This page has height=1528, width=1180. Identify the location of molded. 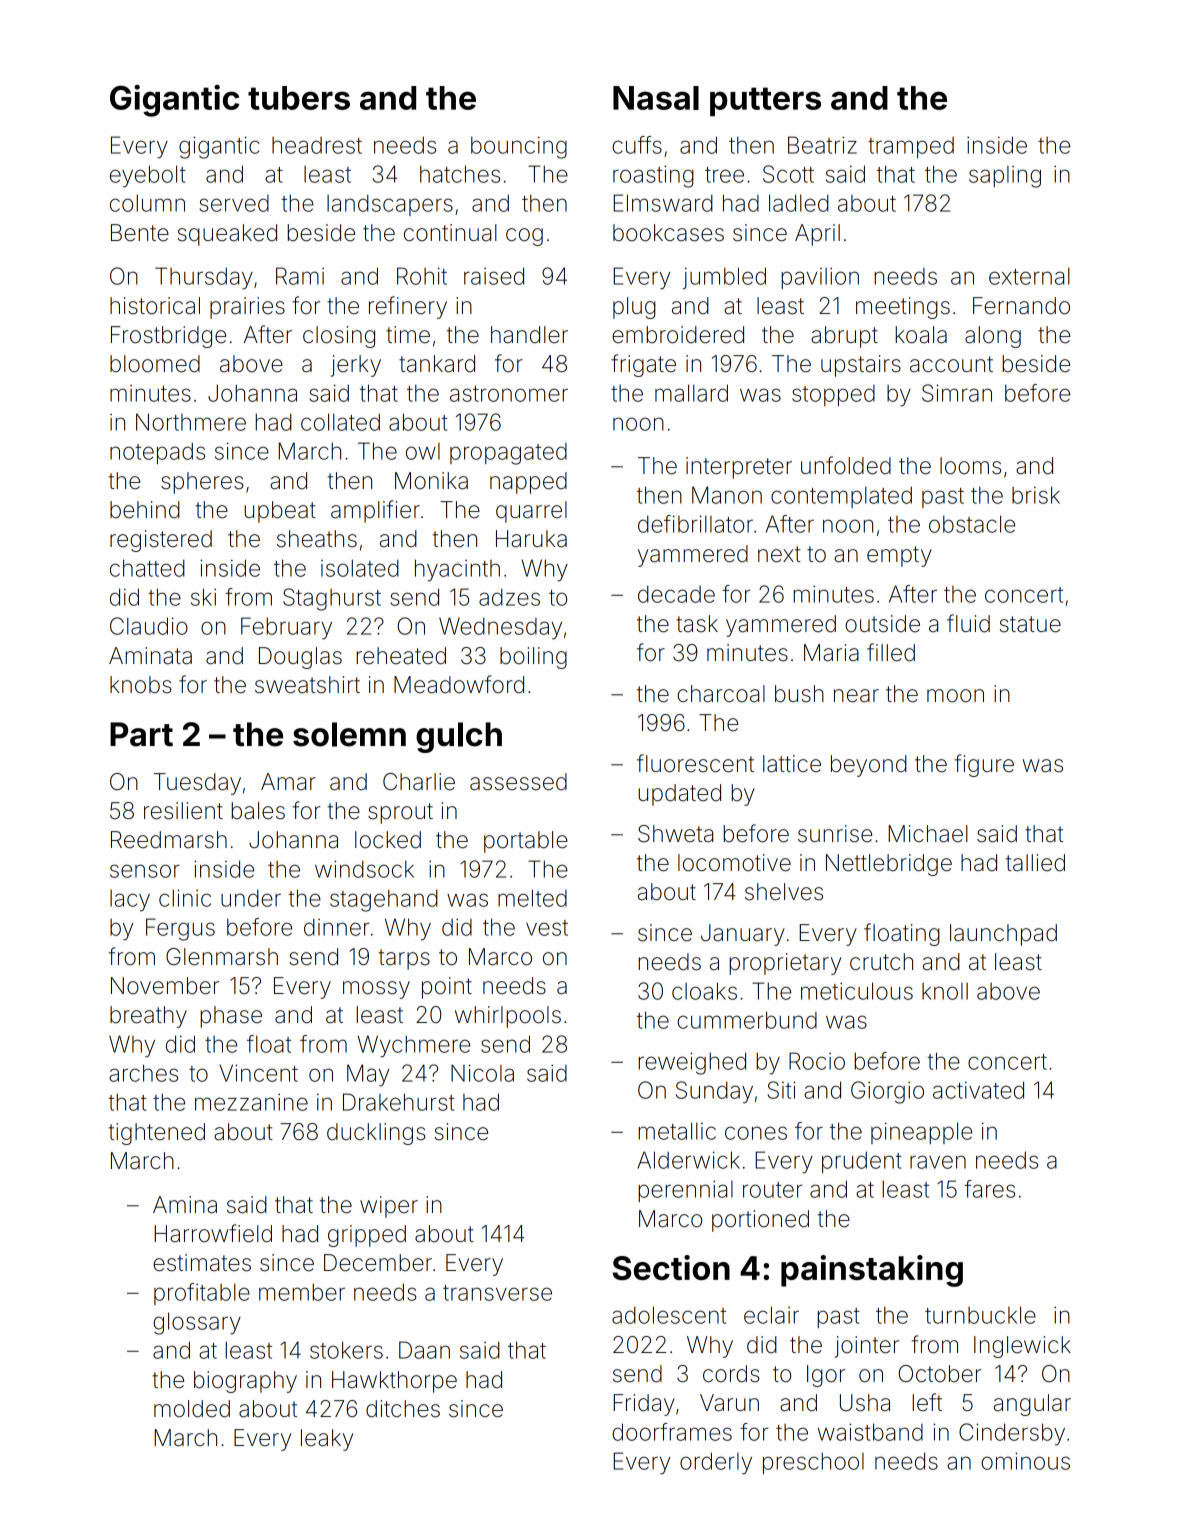
(192, 1409).
